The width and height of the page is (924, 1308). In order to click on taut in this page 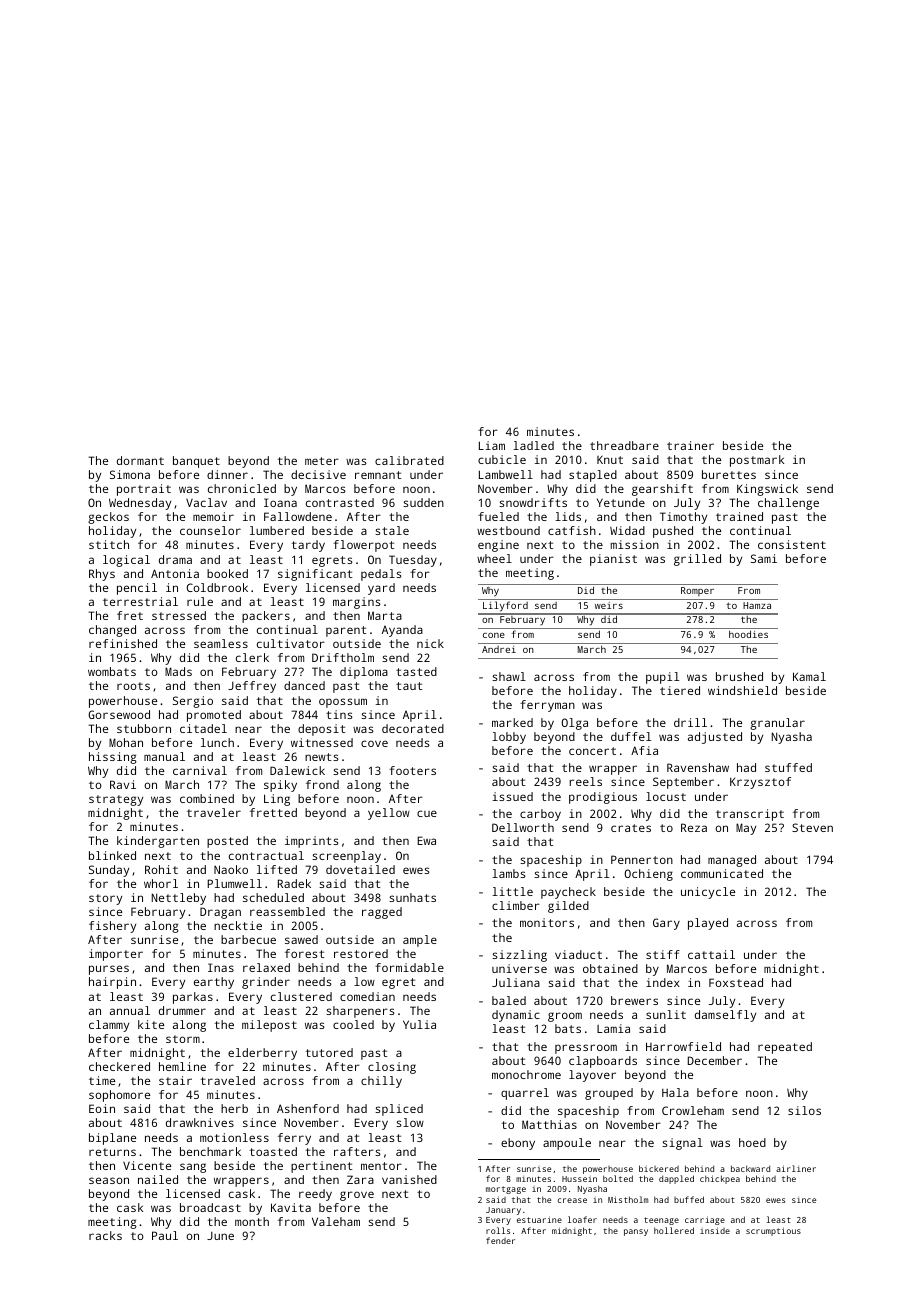, I will do `click(409, 686)`.
